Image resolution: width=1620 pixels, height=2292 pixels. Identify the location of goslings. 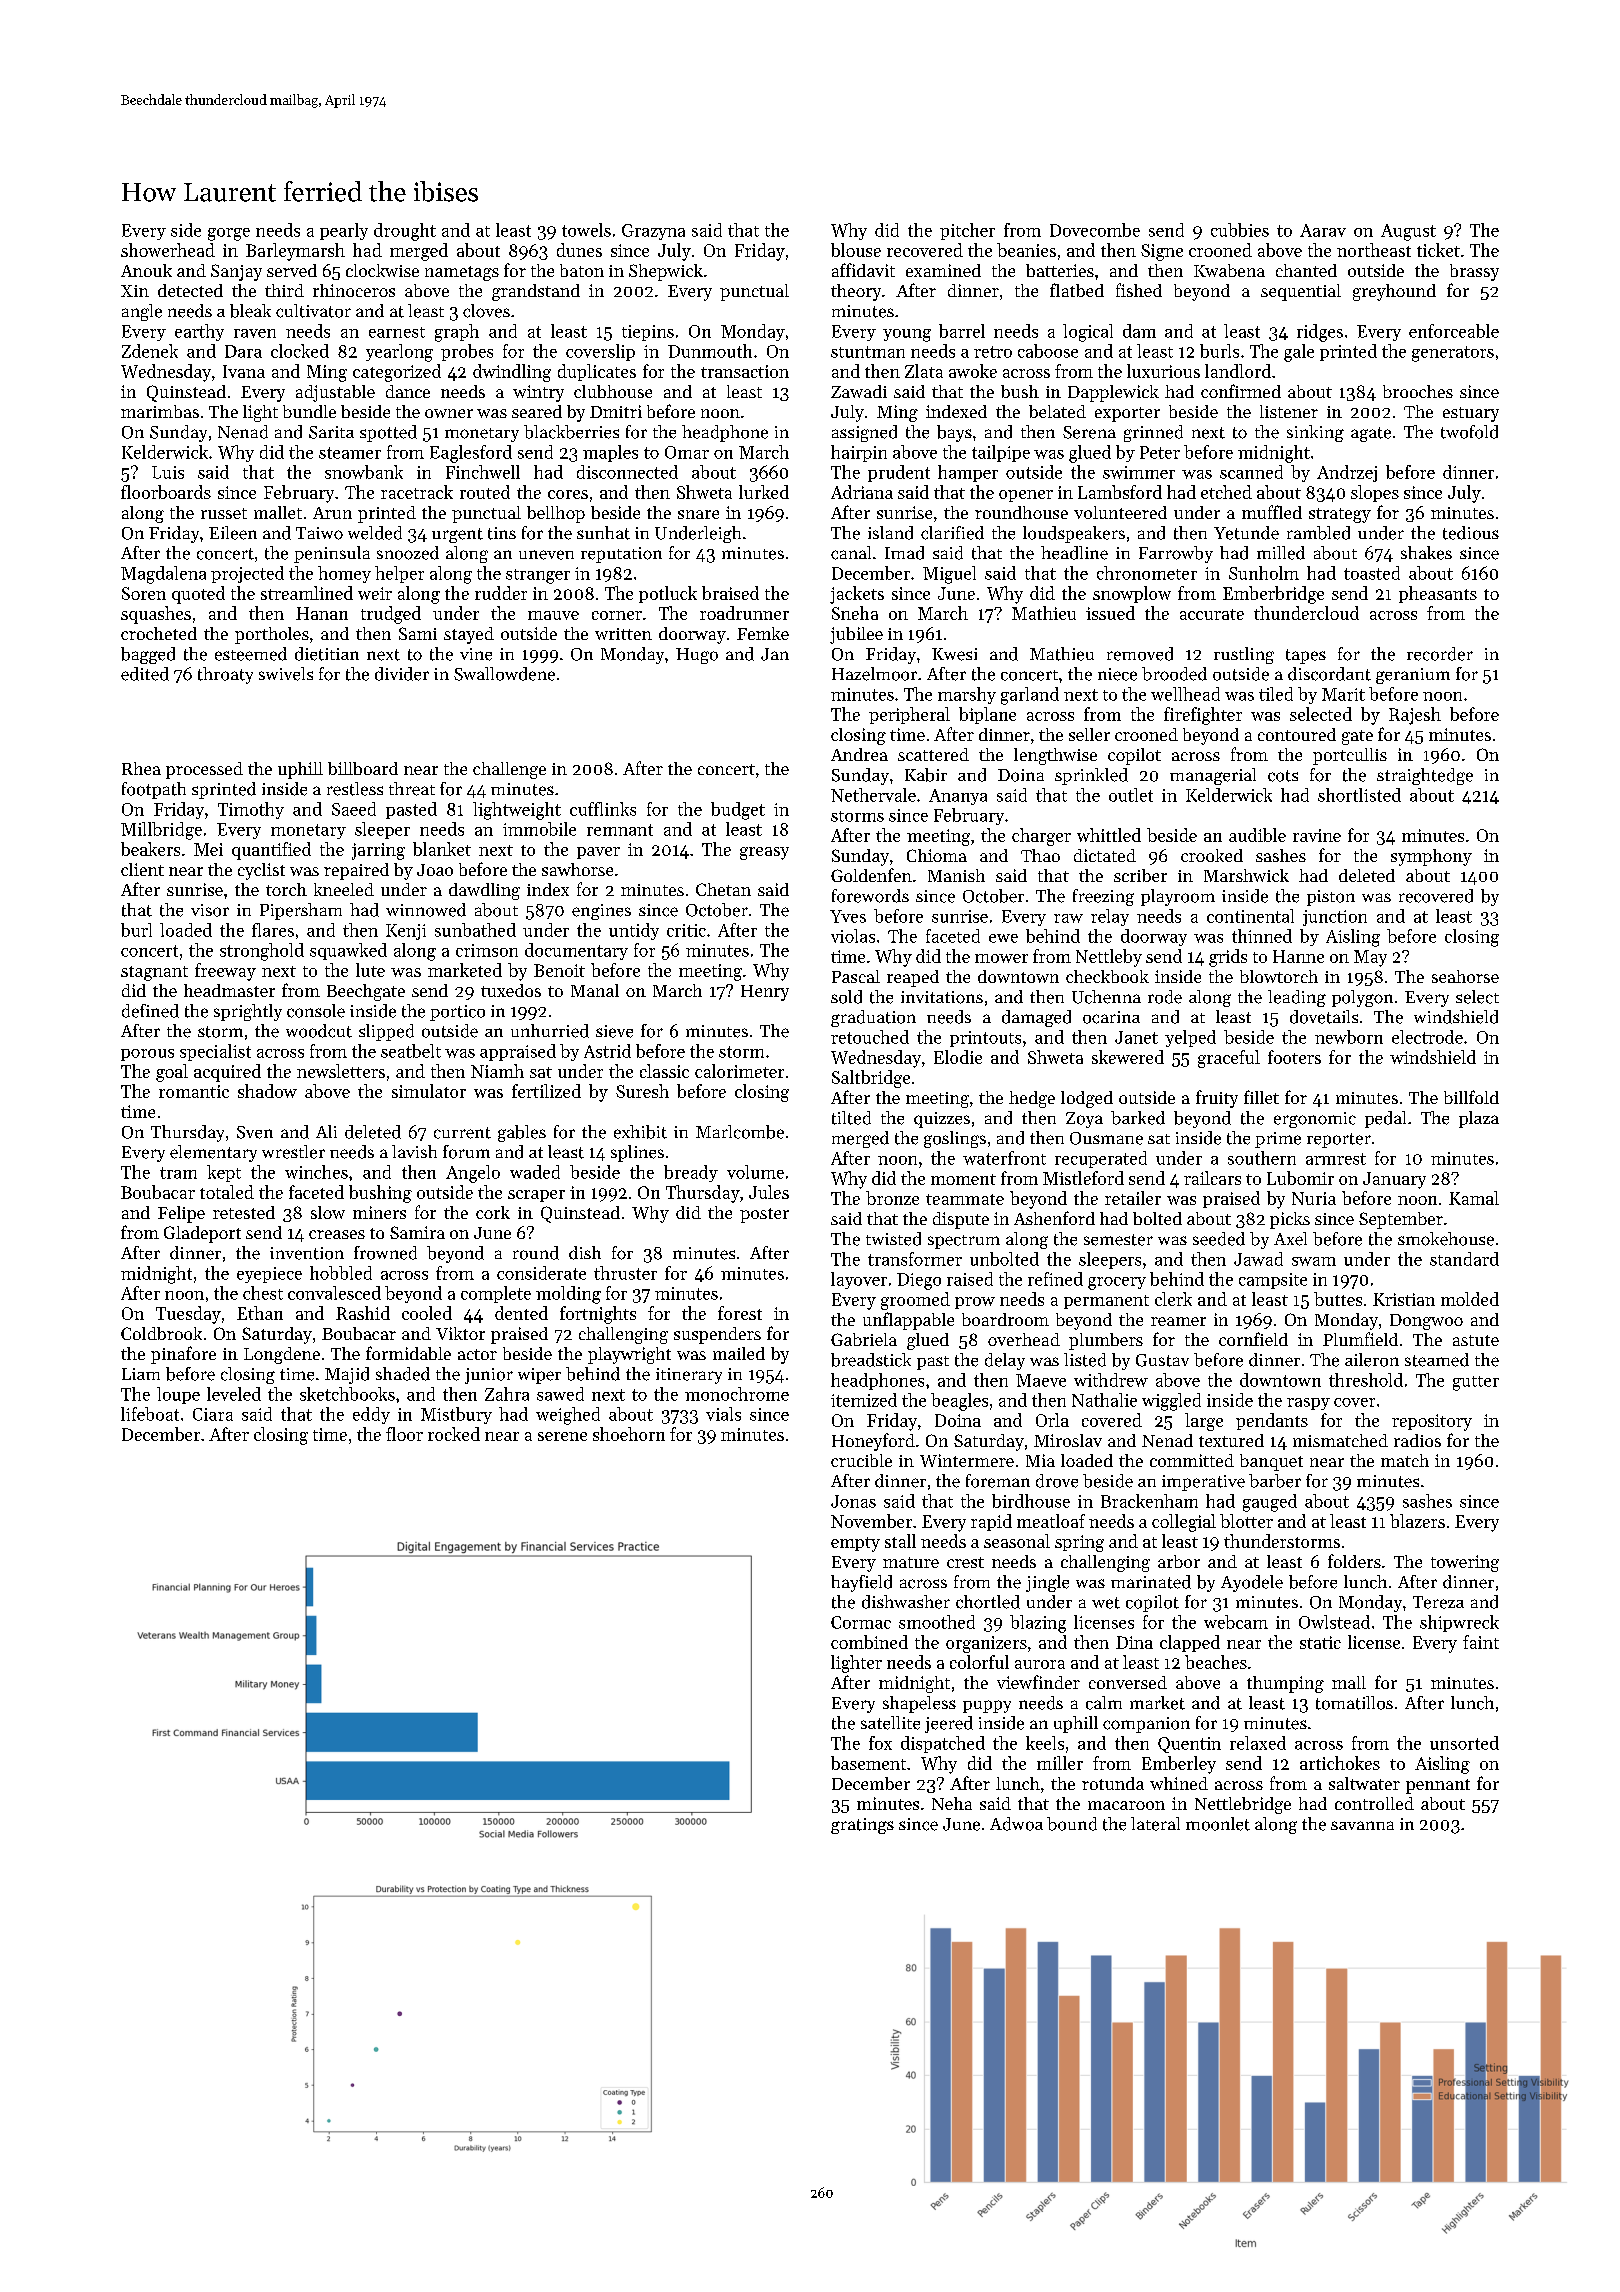
(955, 1139).
